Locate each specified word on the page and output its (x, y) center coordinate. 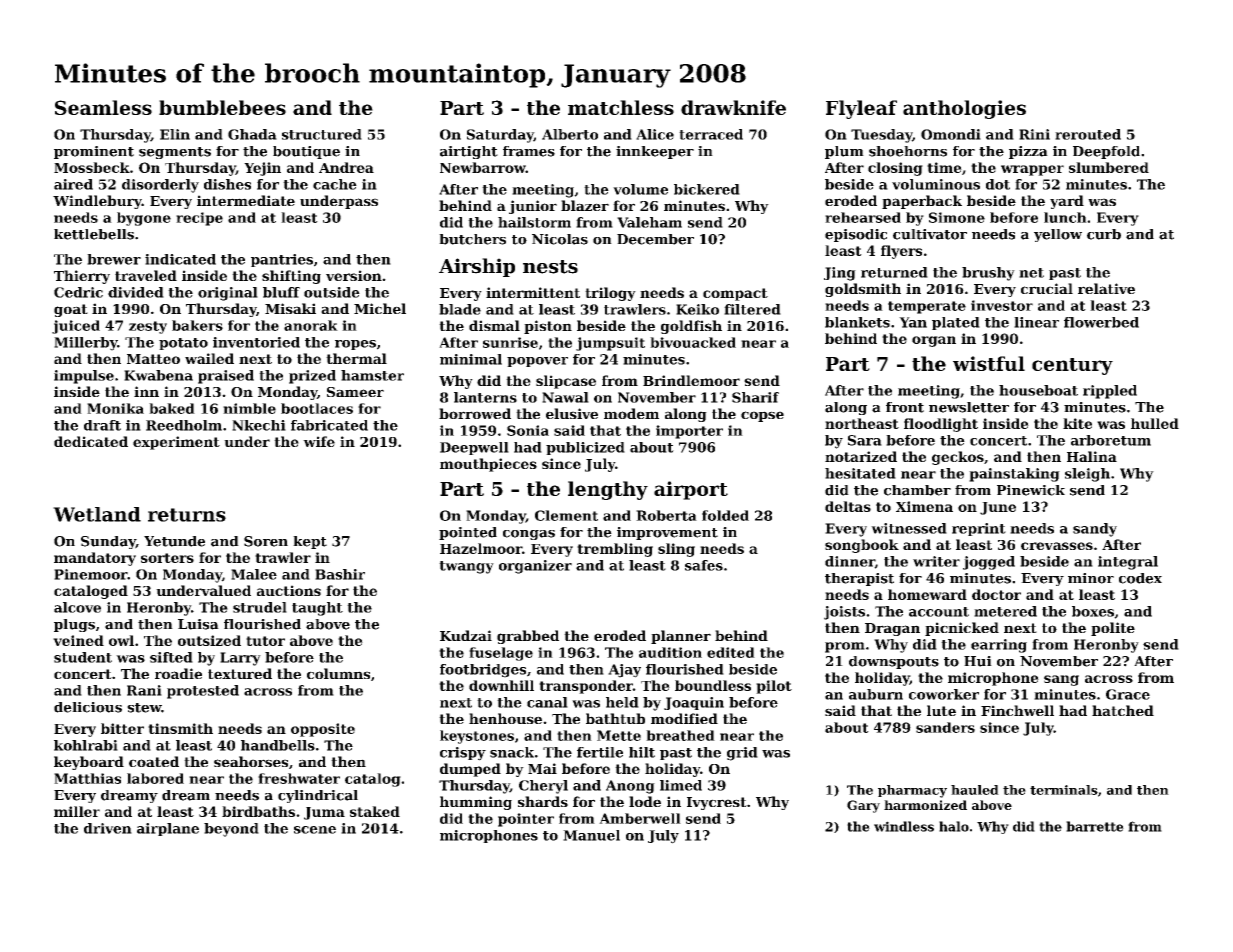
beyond (231, 830)
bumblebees (222, 107)
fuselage (501, 654)
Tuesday (881, 136)
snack (512, 752)
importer (689, 432)
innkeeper (655, 152)
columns (338, 673)
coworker (944, 694)
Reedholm (184, 425)
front (905, 407)
